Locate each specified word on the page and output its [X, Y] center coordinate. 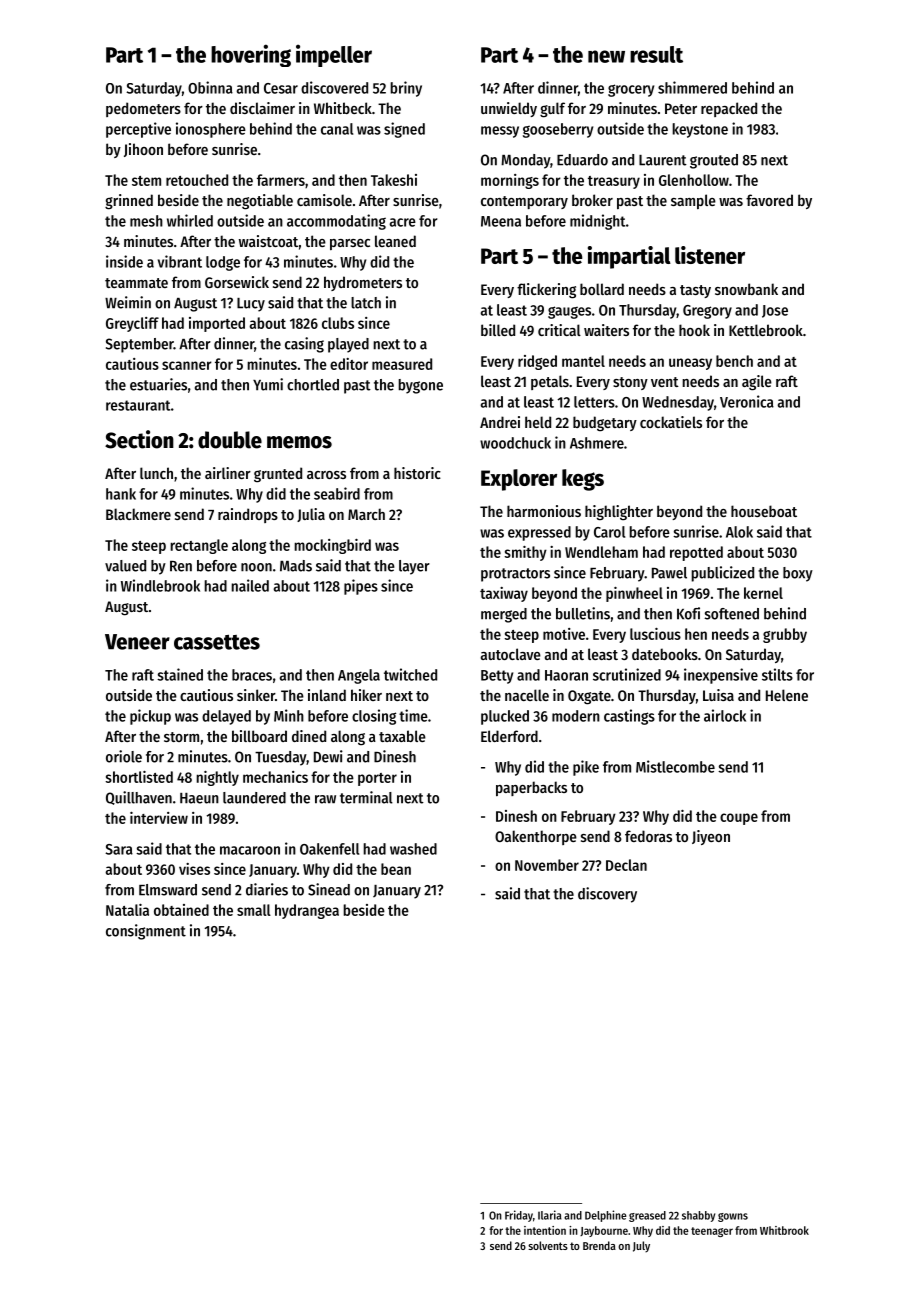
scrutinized [627, 674]
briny [406, 89]
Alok [739, 532]
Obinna [210, 87]
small [254, 910]
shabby [698, 1216]
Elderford [509, 736]
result [656, 54]
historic [417, 473]
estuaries [158, 384]
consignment [146, 932]
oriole [124, 756]
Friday [519, 1216]
